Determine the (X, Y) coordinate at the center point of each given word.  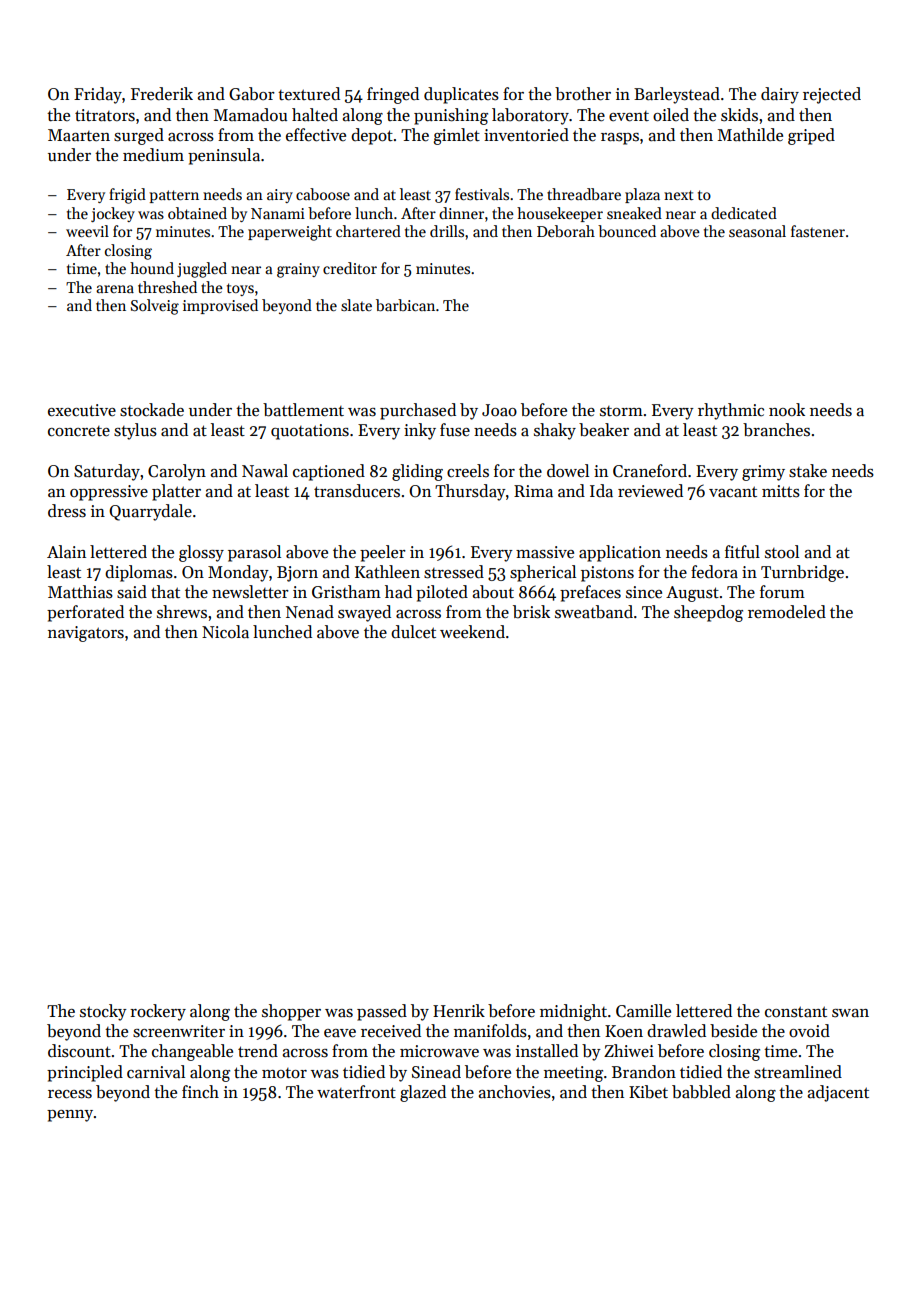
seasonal (757, 231)
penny (70, 1116)
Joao (499, 410)
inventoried (526, 135)
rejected (832, 95)
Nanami (278, 213)
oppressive (109, 493)
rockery (158, 1012)
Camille (643, 1011)
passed (382, 1012)
